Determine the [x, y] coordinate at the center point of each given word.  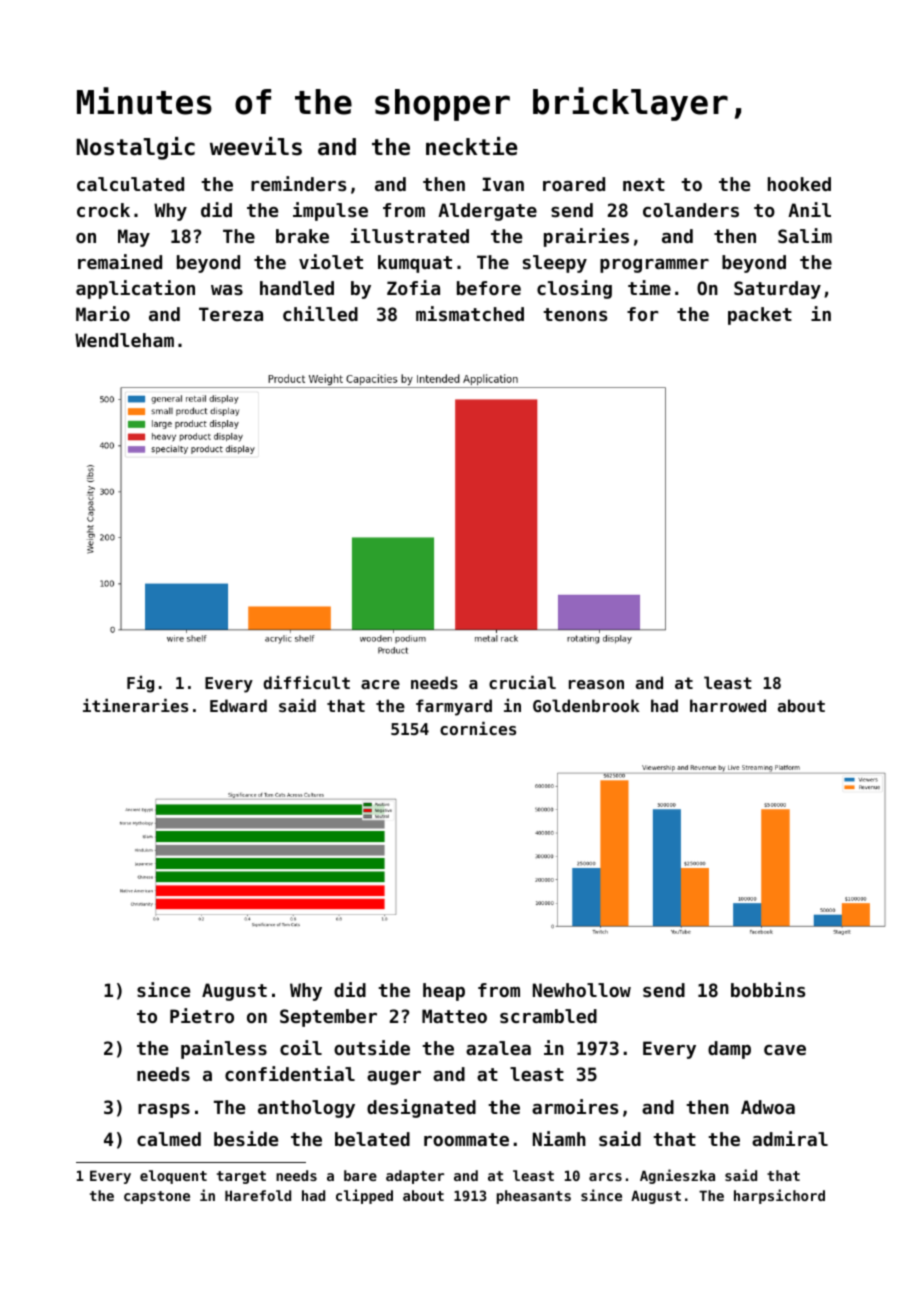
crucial [522, 682]
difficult [306, 682]
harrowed [728, 705]
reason [596, 684]
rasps [164, 1111]
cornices [478, 728]
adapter [415, 1177]
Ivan [503, 184]
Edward [238, 705]
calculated [130, 184]
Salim [805, 235]
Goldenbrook [586, 705]
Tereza [231, 314]
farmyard [454, 707]
